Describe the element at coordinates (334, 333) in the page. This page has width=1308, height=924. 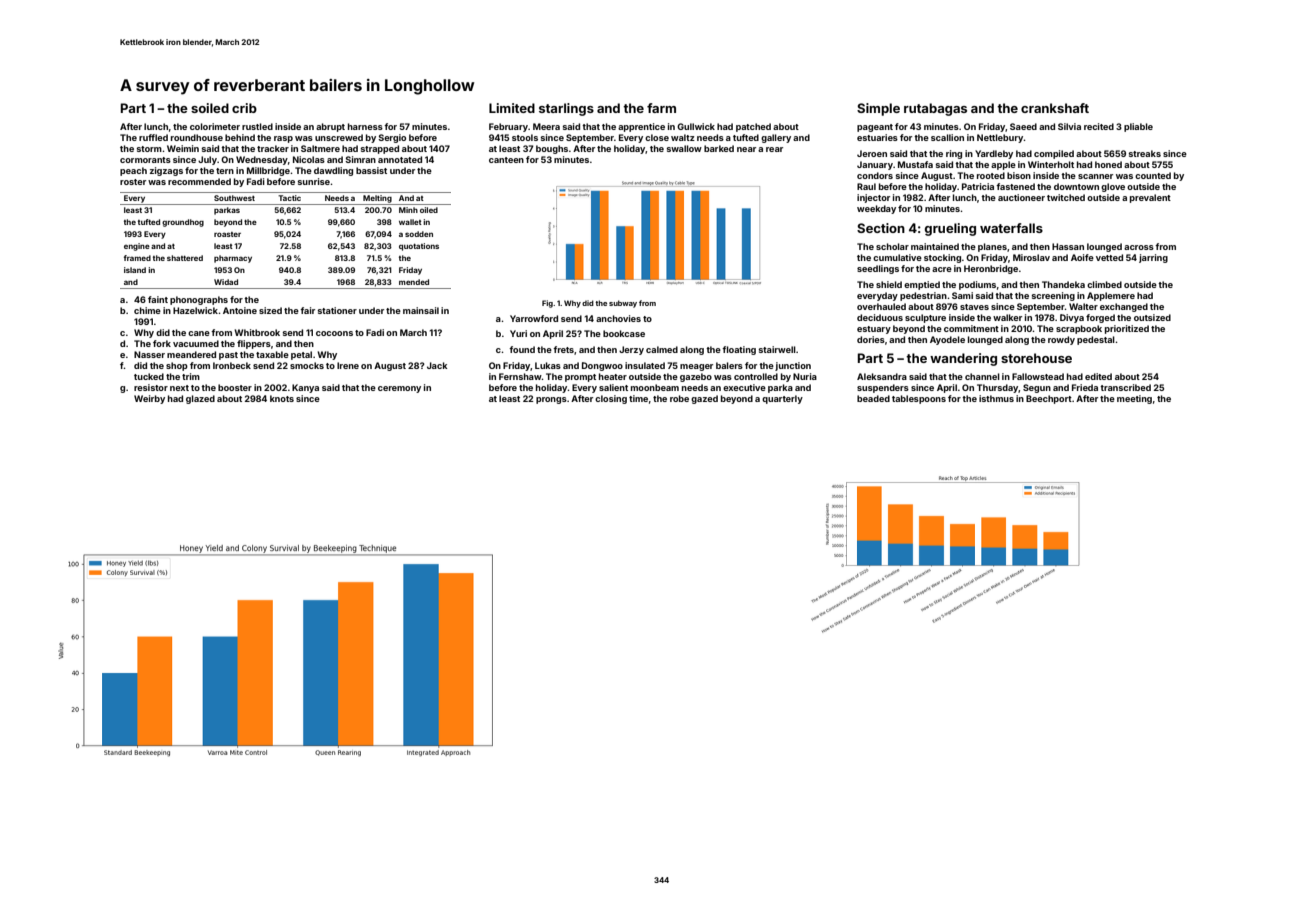
I see `cocoons` at that location.
